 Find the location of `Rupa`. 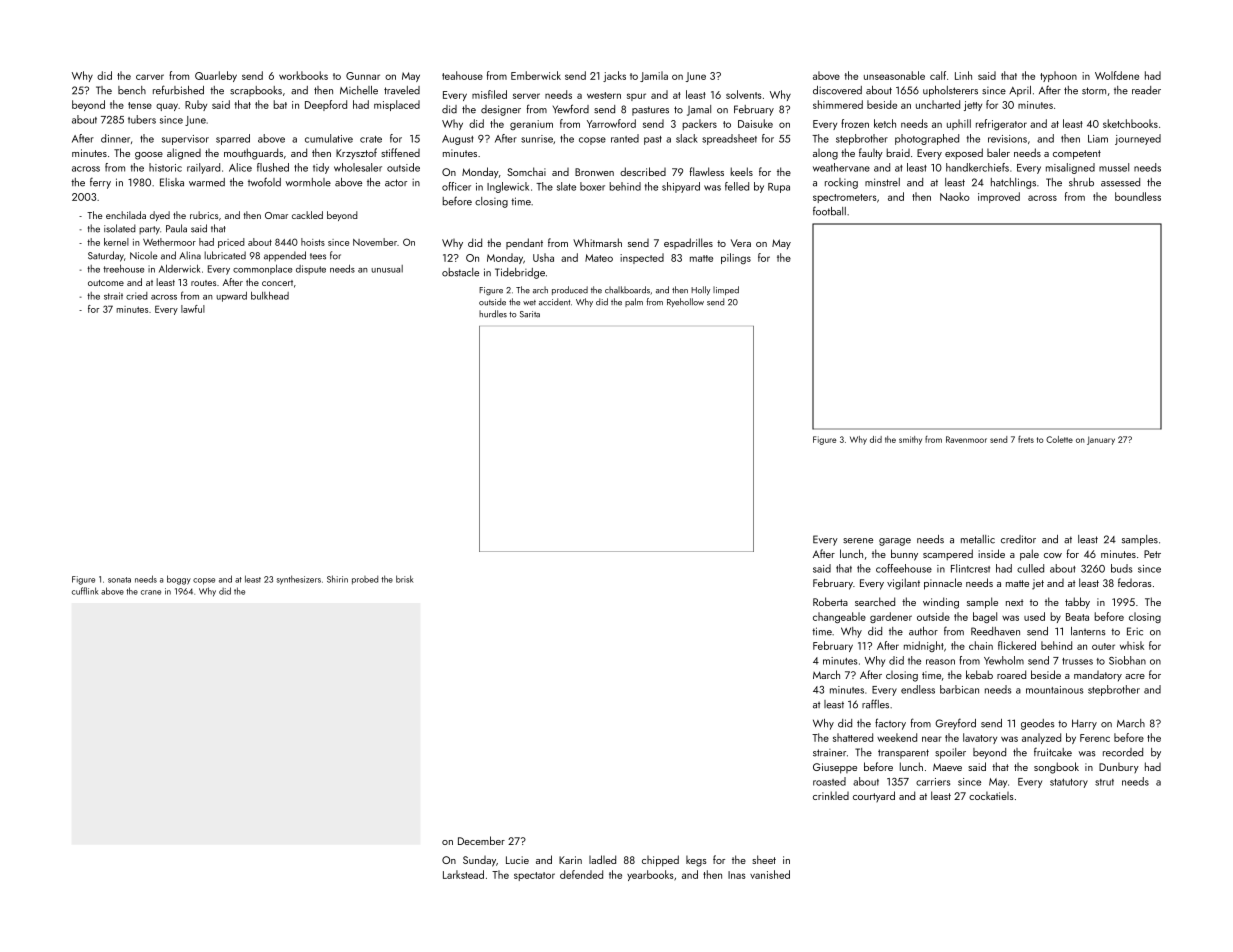

Rupa is located at coordinates (779, 188).
